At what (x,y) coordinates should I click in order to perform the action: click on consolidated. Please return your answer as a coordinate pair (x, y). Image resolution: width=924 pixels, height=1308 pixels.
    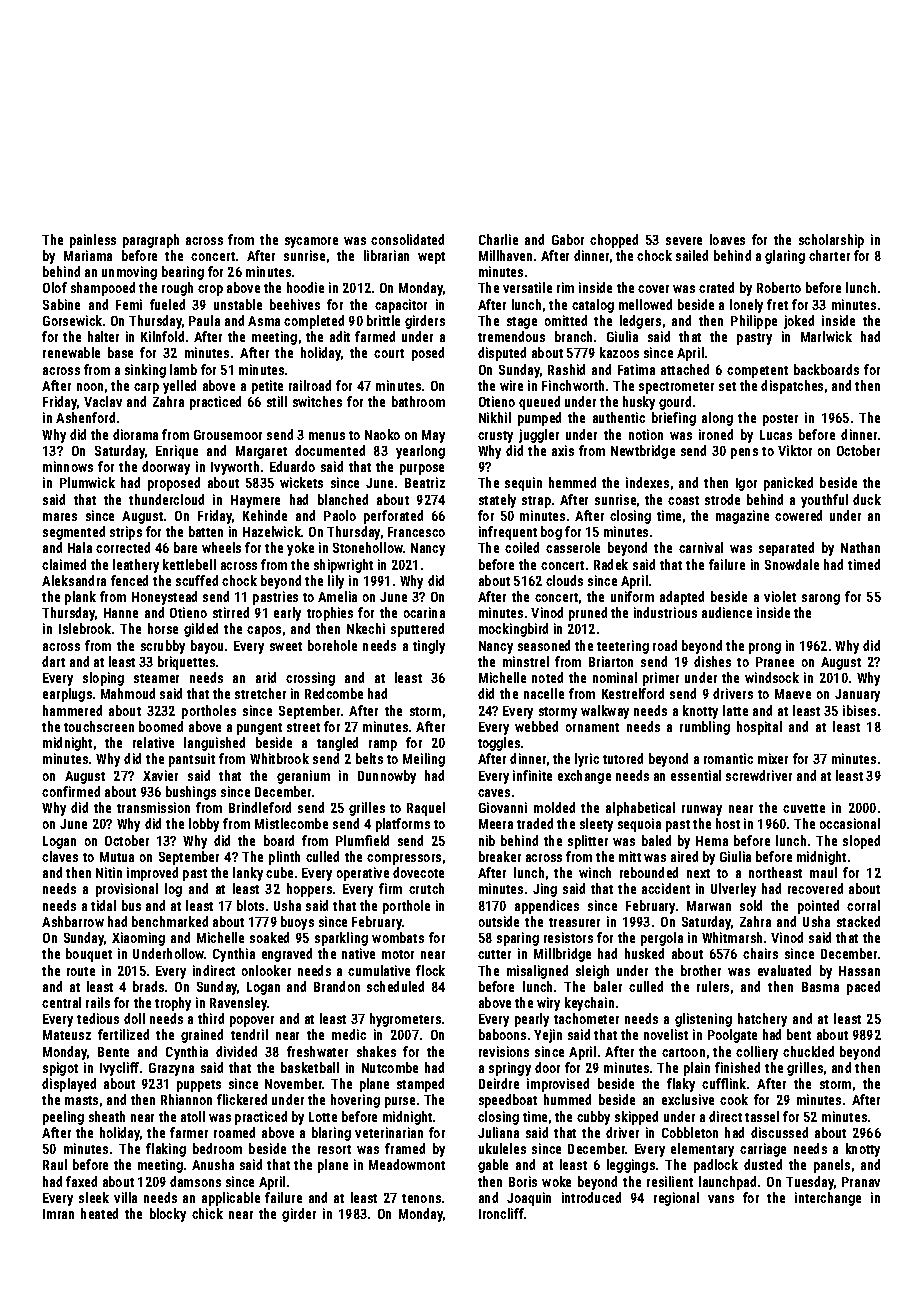
    Looking at the image, I should click on (407, 239).
